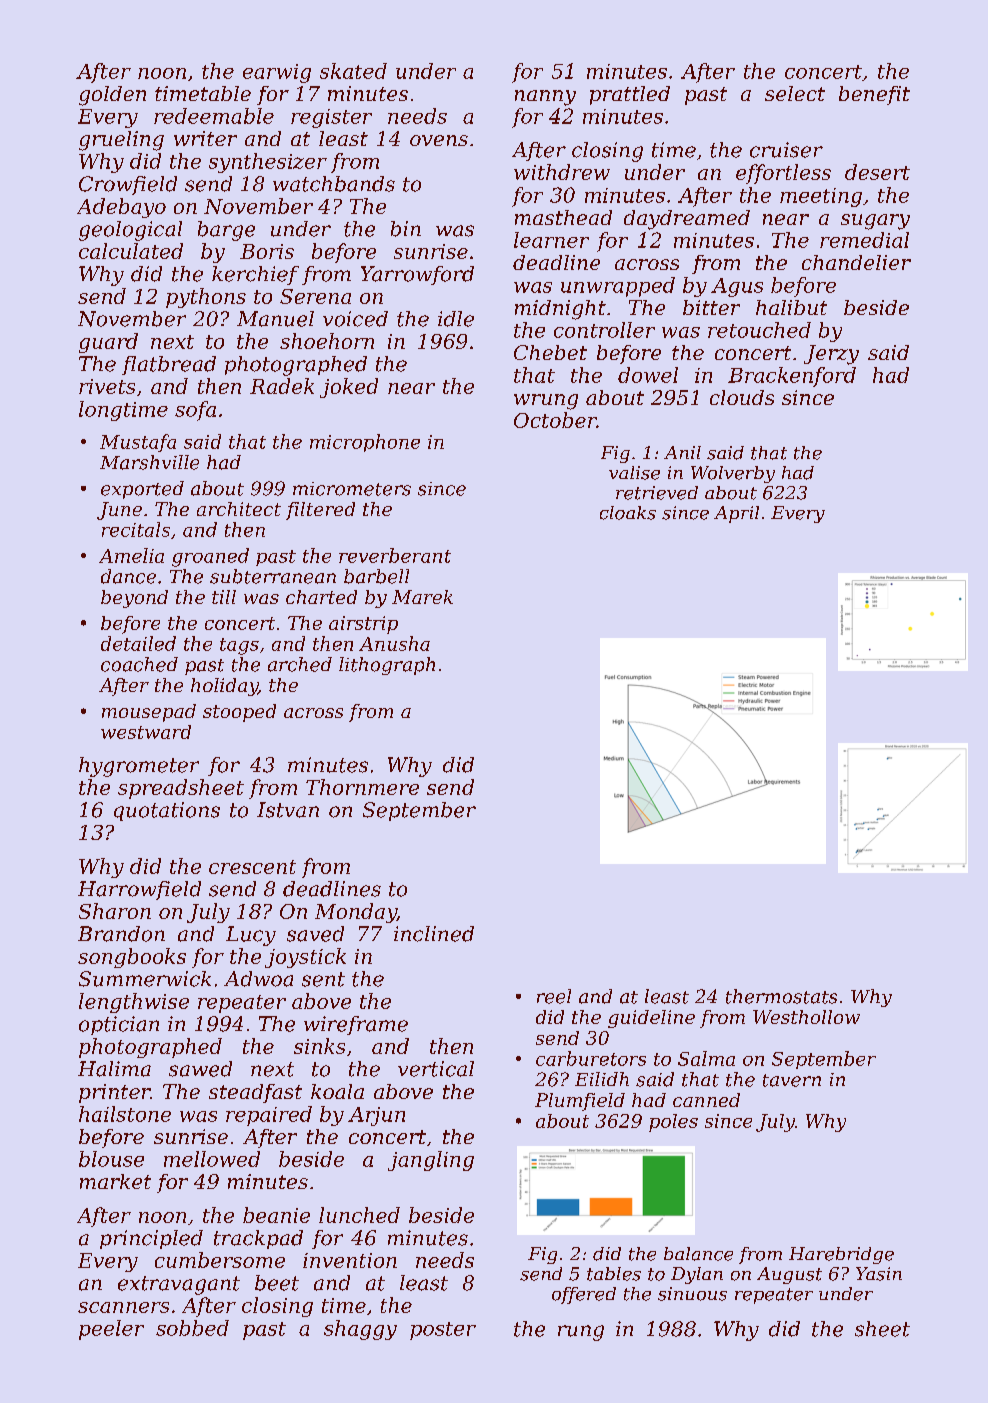 Image resolution: width=988 pixels, height=1403 pixels. What do you see at coordinates (874, 95) in the page?
I see `benefit` at bounding box center [874, 95].
